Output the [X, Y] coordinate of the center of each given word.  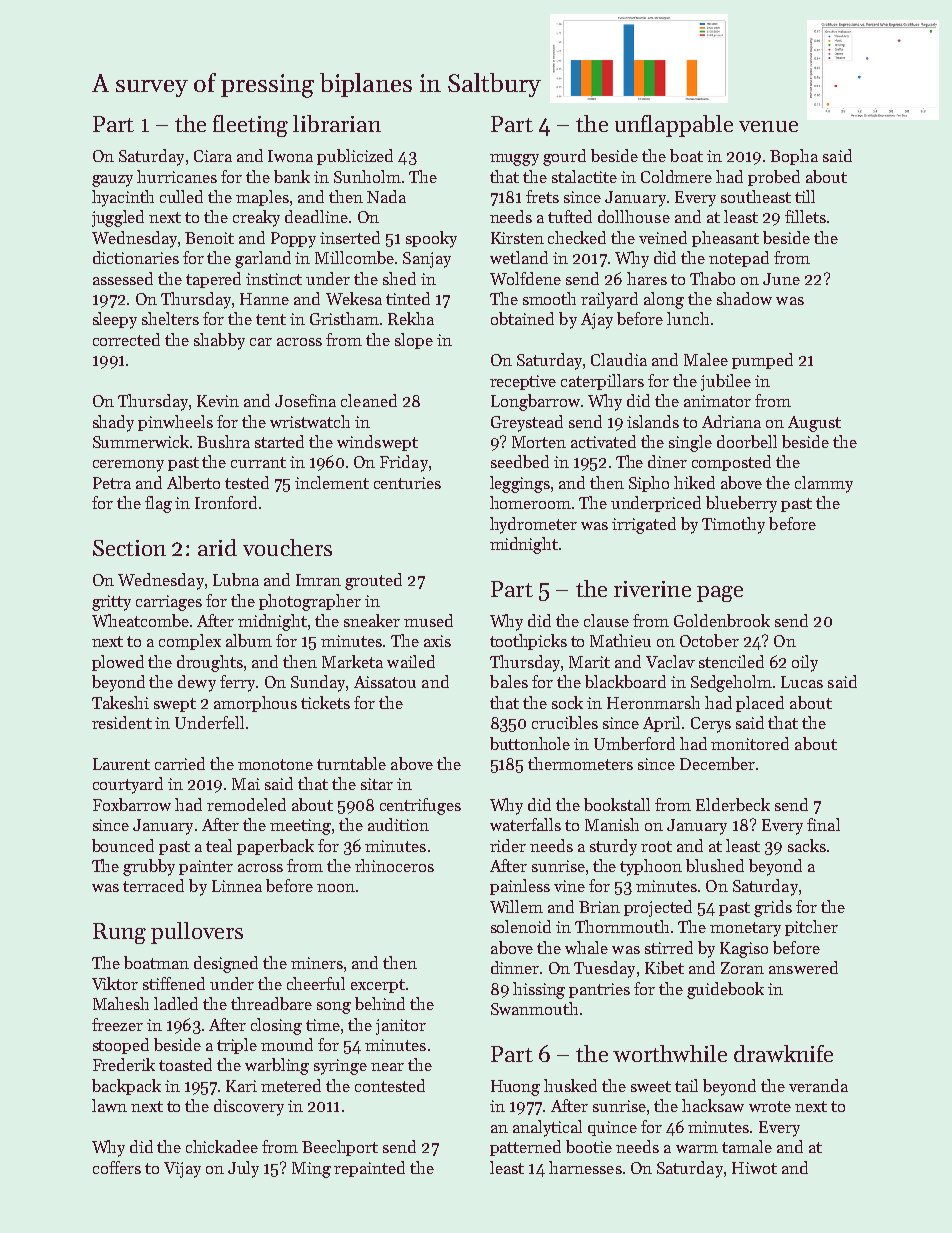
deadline [316, 216]
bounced [123, 845]
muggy [514, 160]
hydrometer [533, 525]
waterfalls [525, 824]
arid [217, 547]
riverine [652, 589]
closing [276, 1026]
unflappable [674, 126]
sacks [807, 845]
